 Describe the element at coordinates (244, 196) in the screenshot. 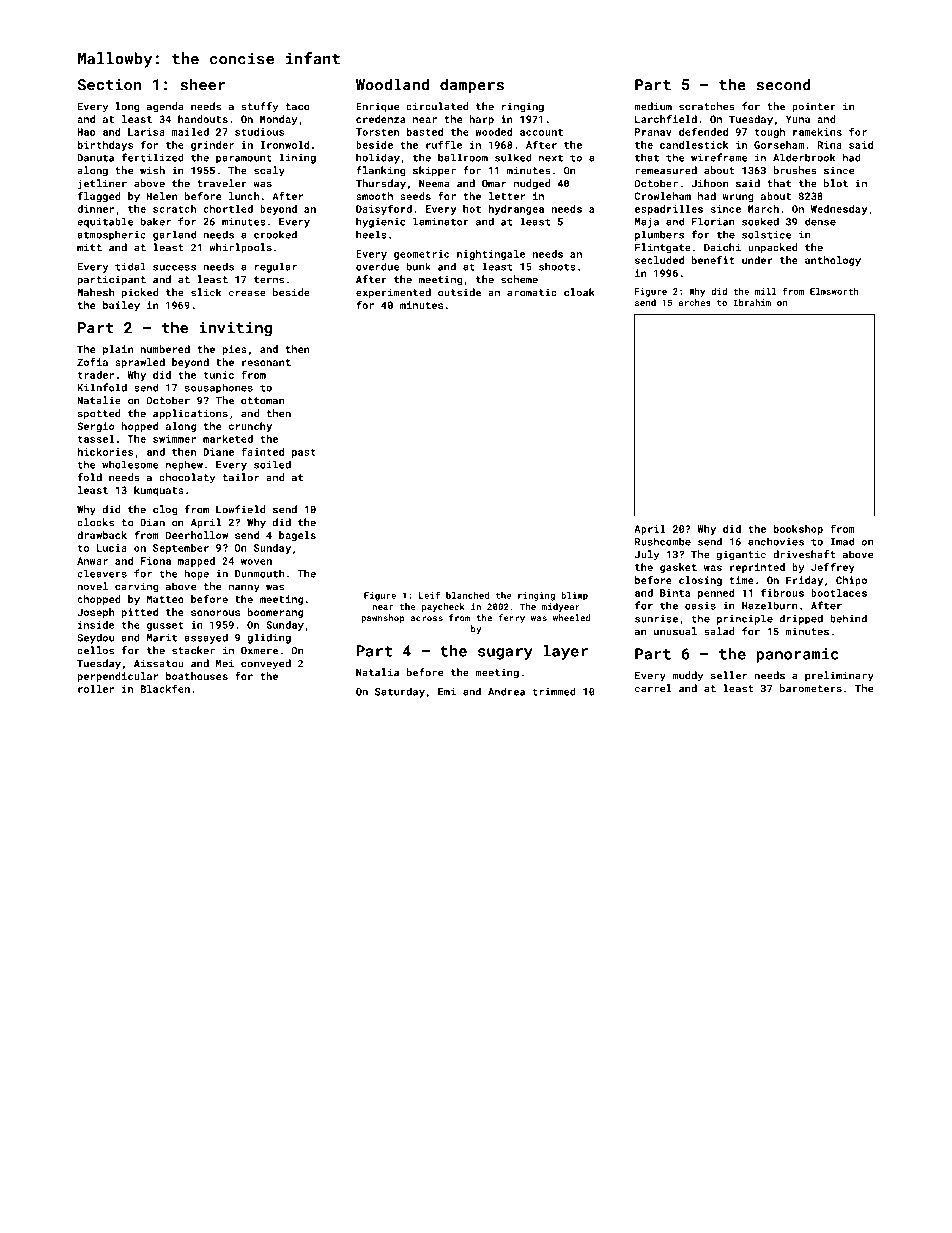

I see `lunch` at that location.
